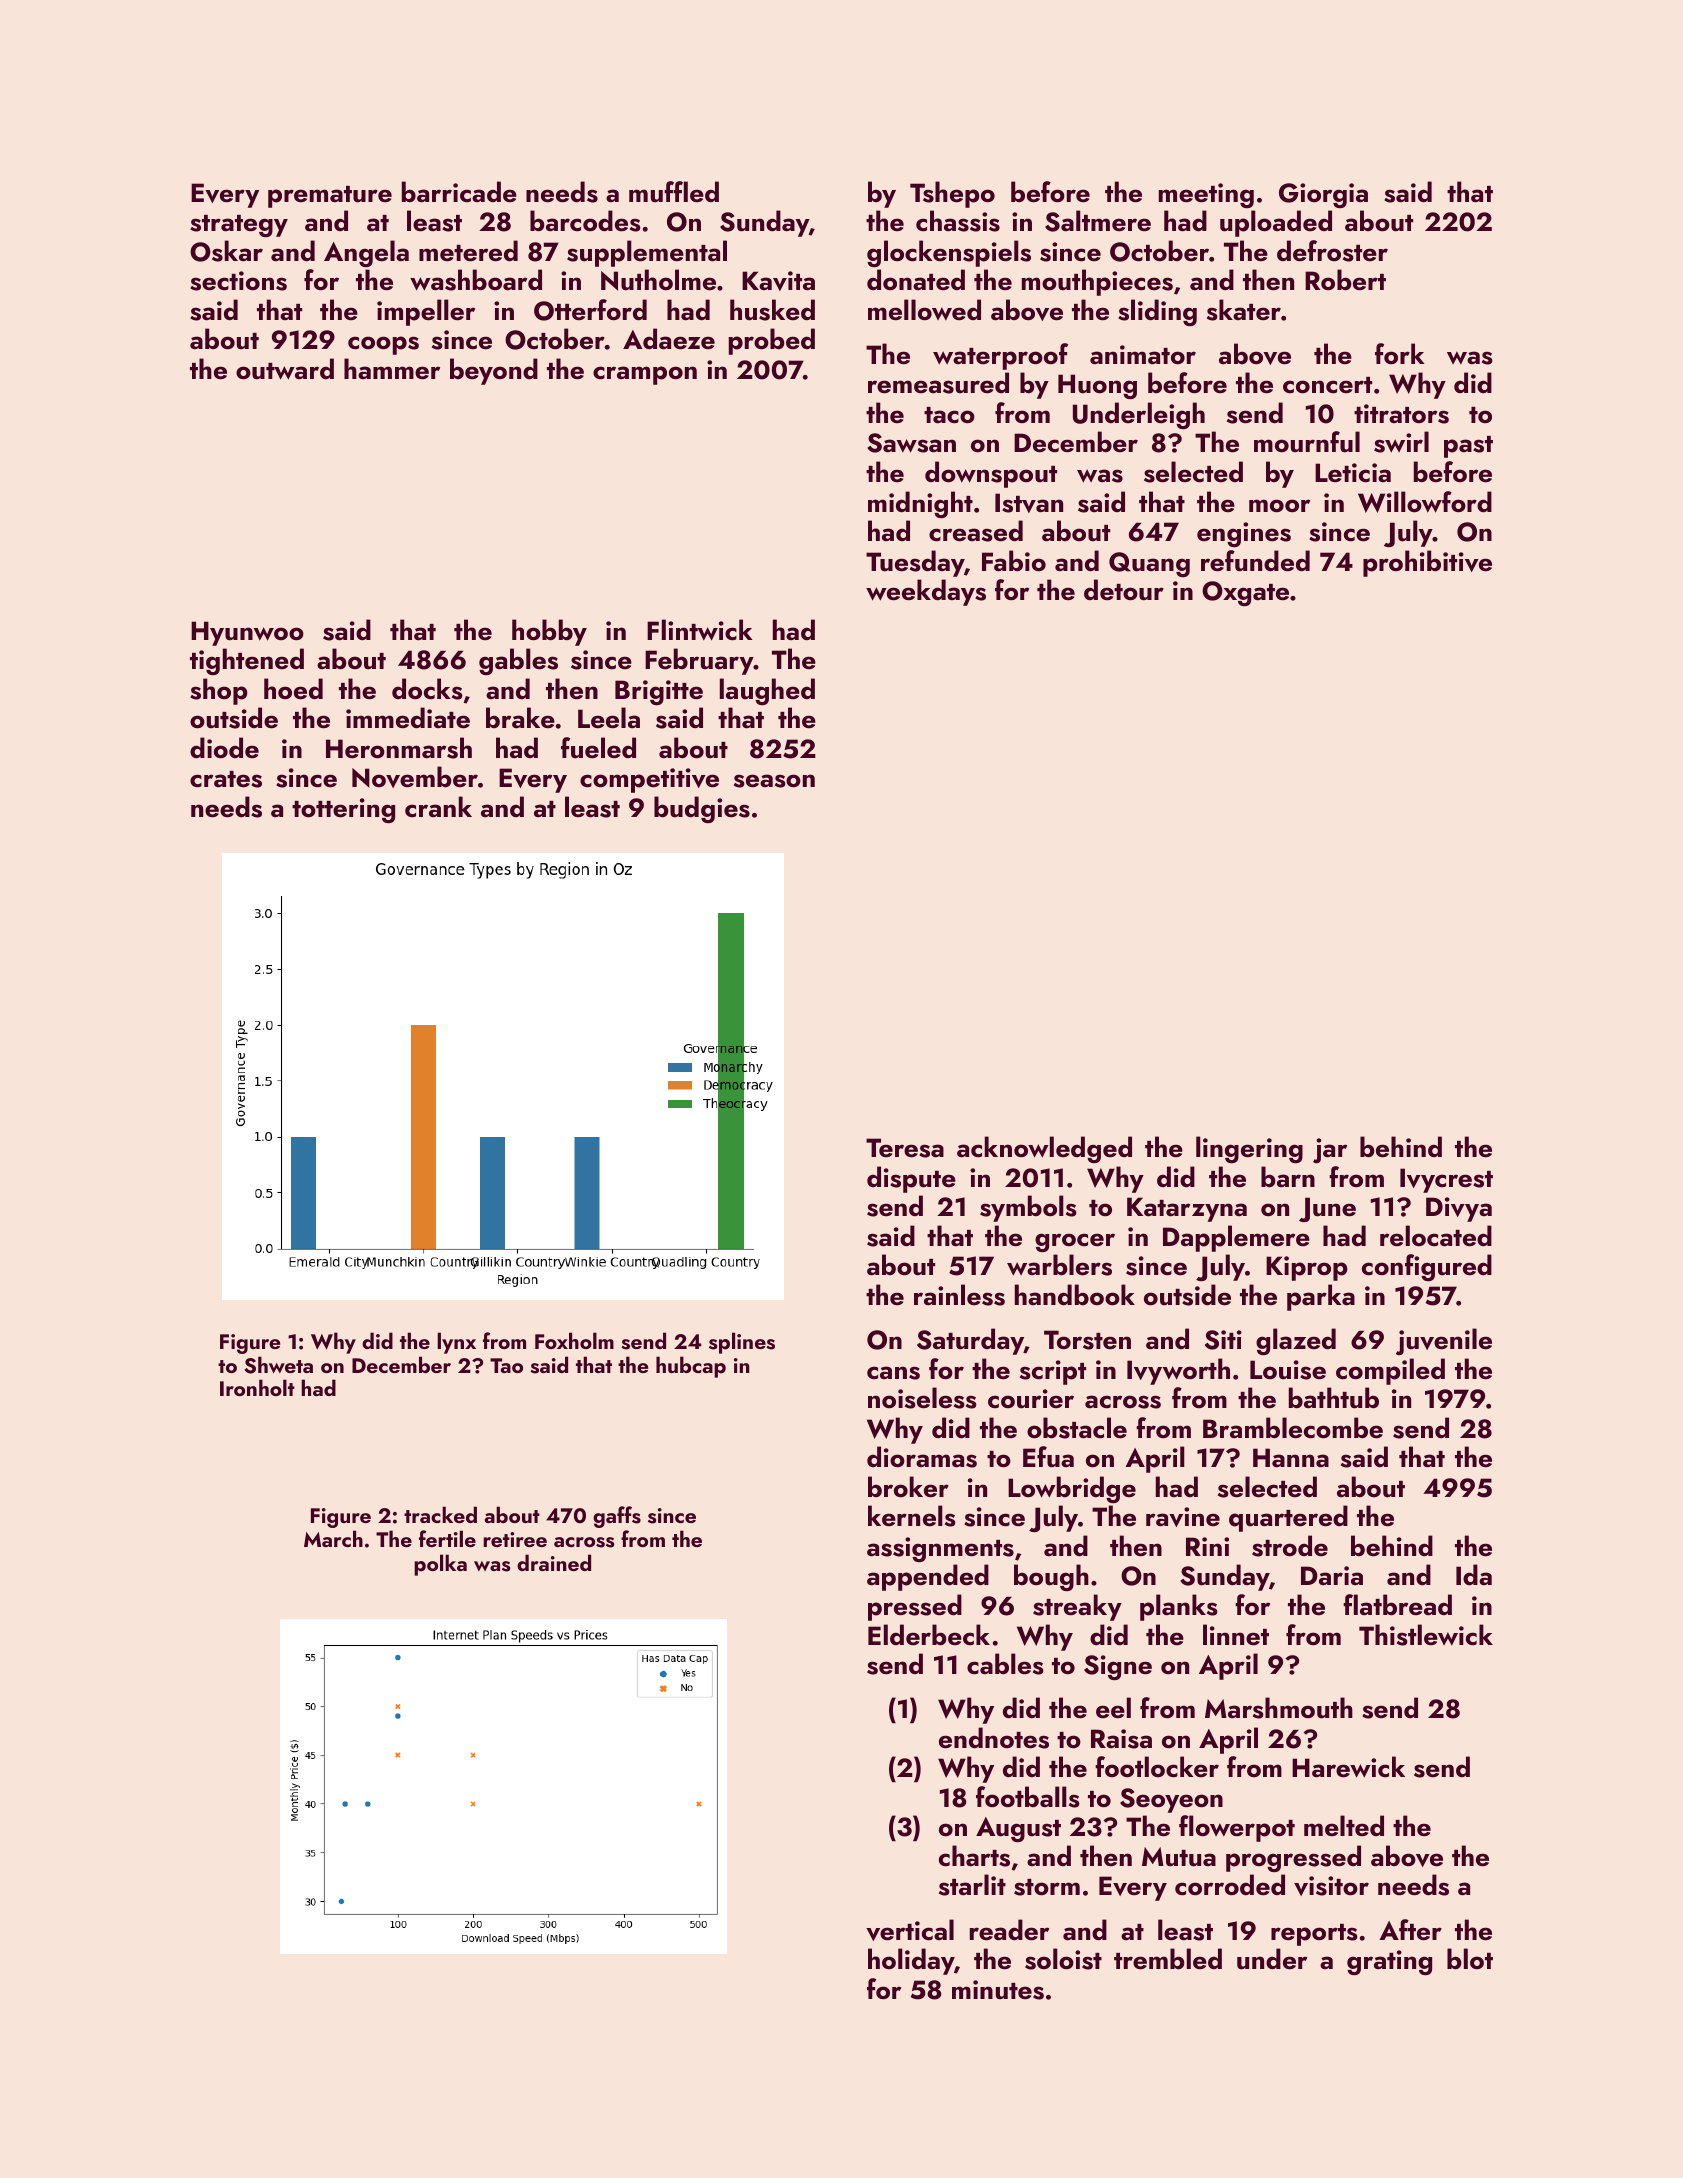 The height and width of the document is (2178, 1683). Describe the element at coordinates (911, 443) in the document. I see `Sawsan` at that location.
